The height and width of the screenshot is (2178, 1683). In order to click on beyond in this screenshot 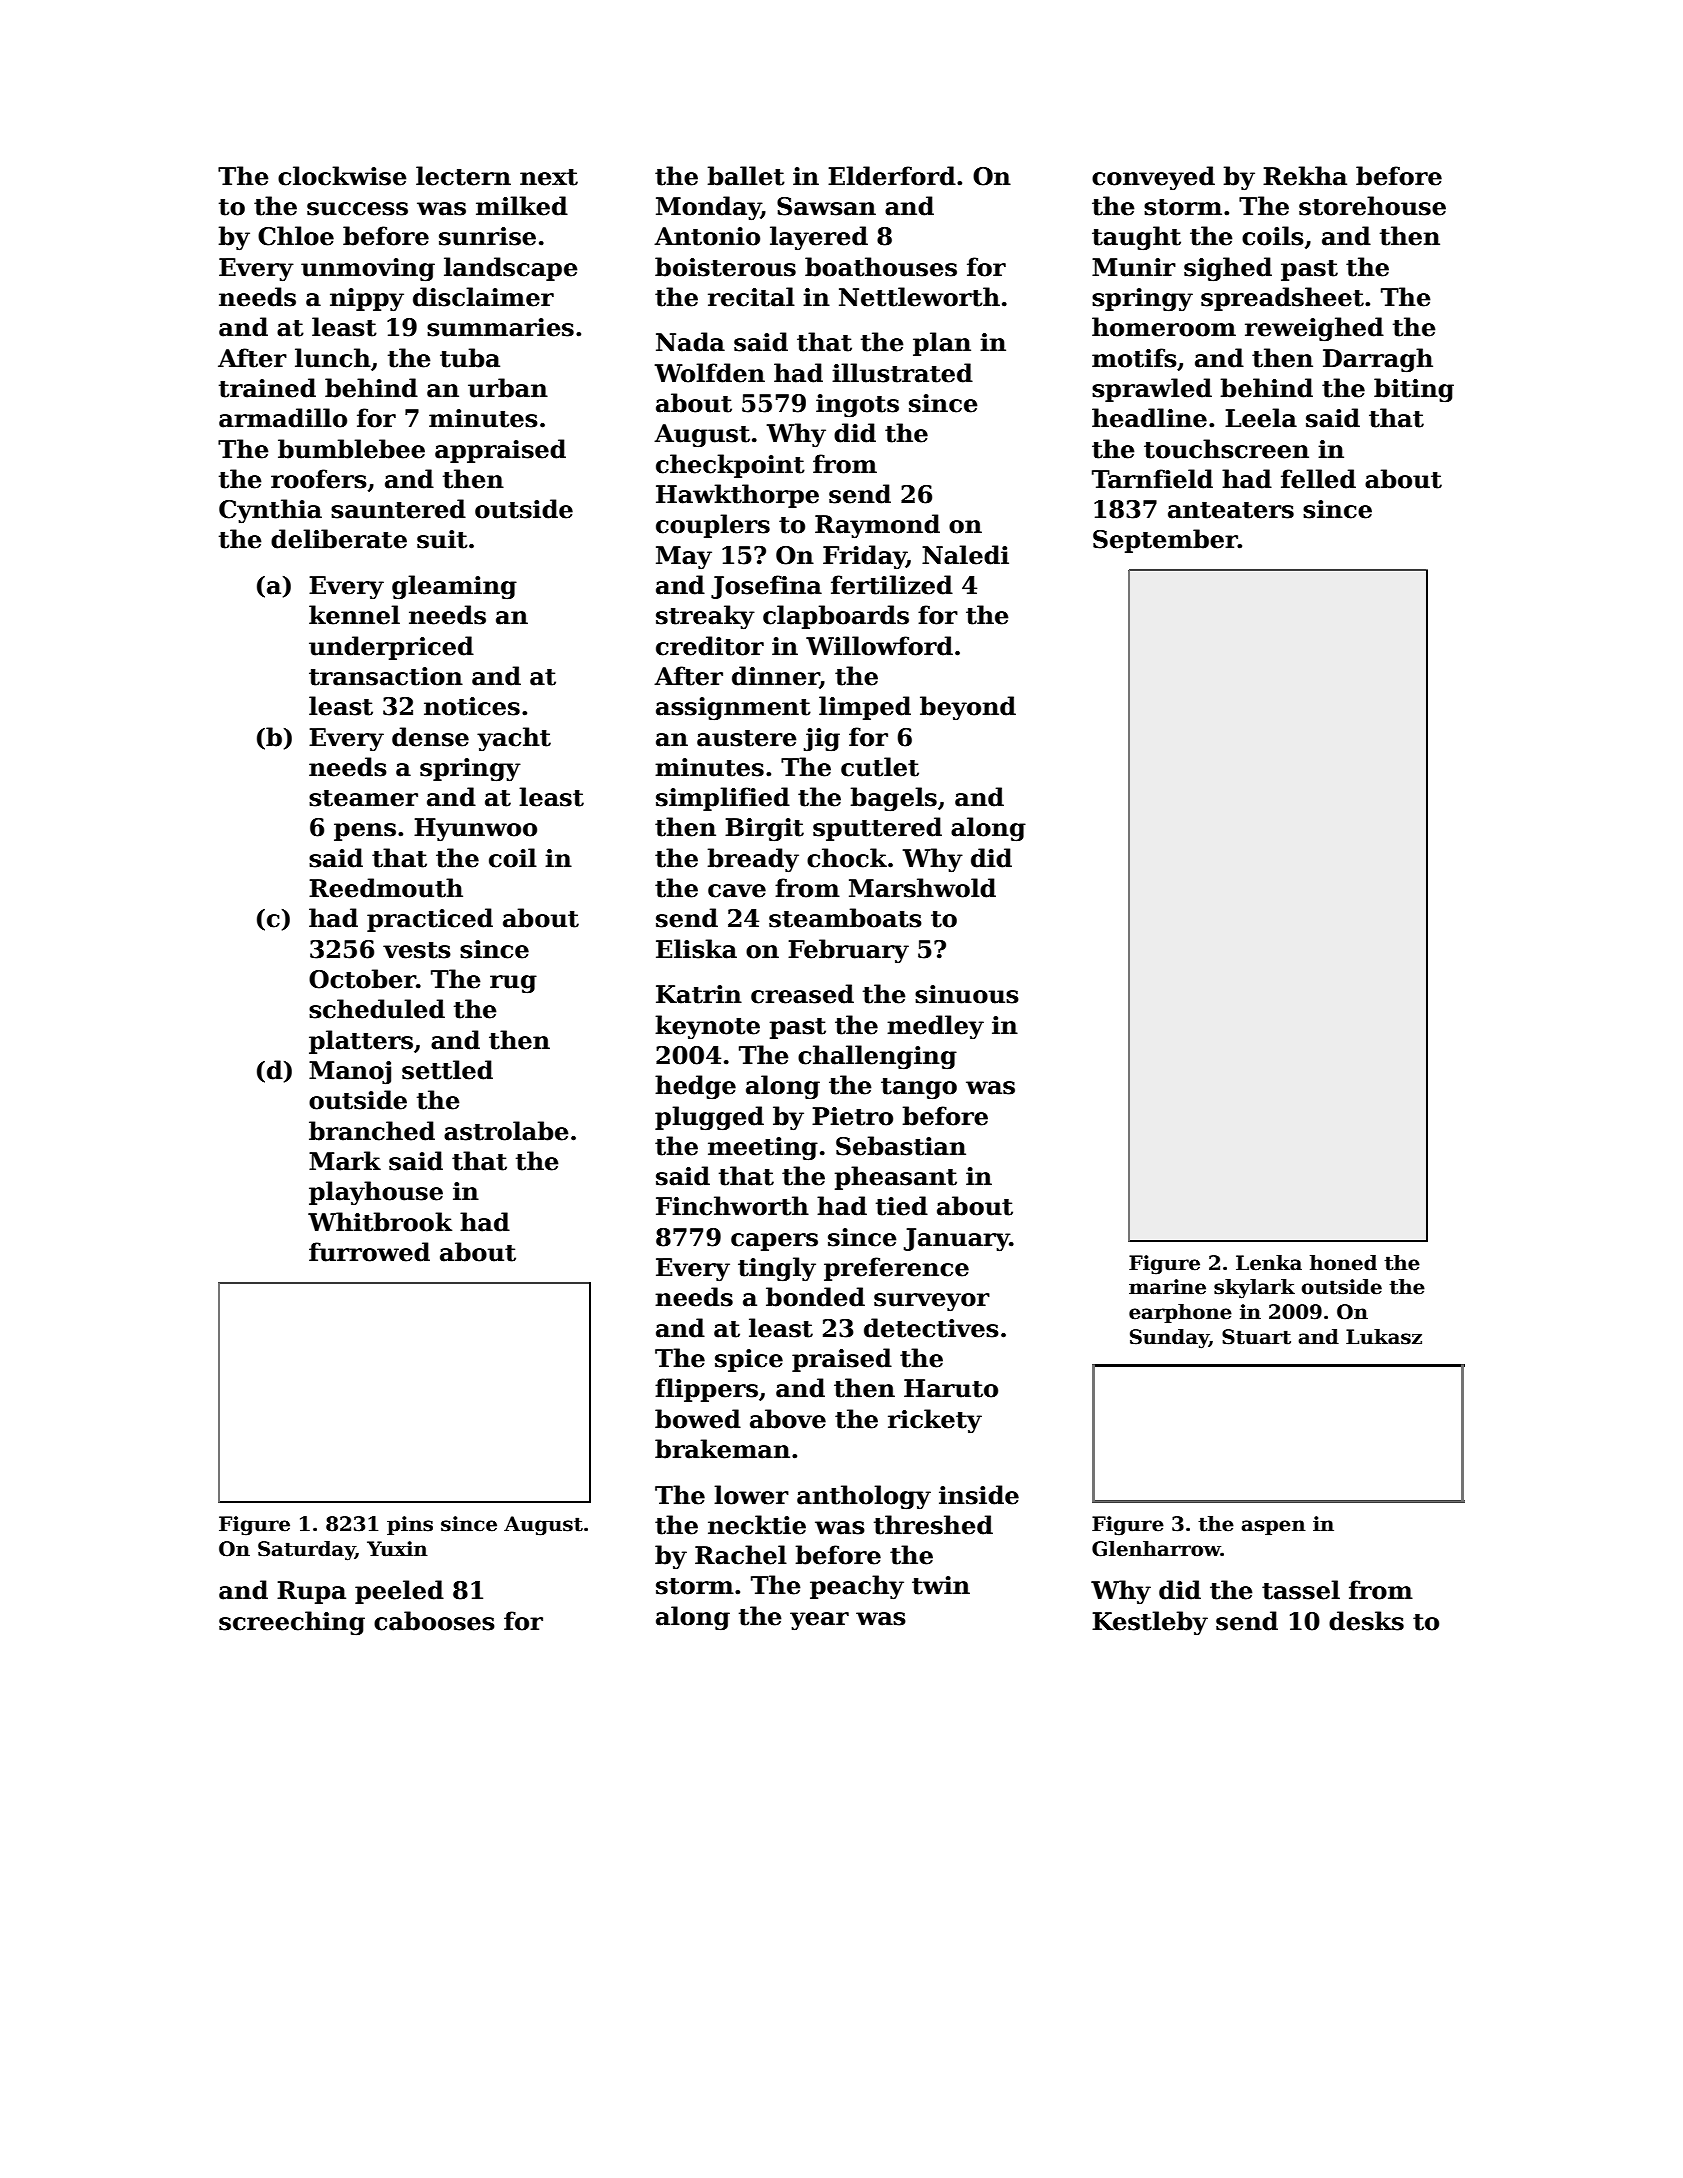, I will do `click(968, 708)`.
